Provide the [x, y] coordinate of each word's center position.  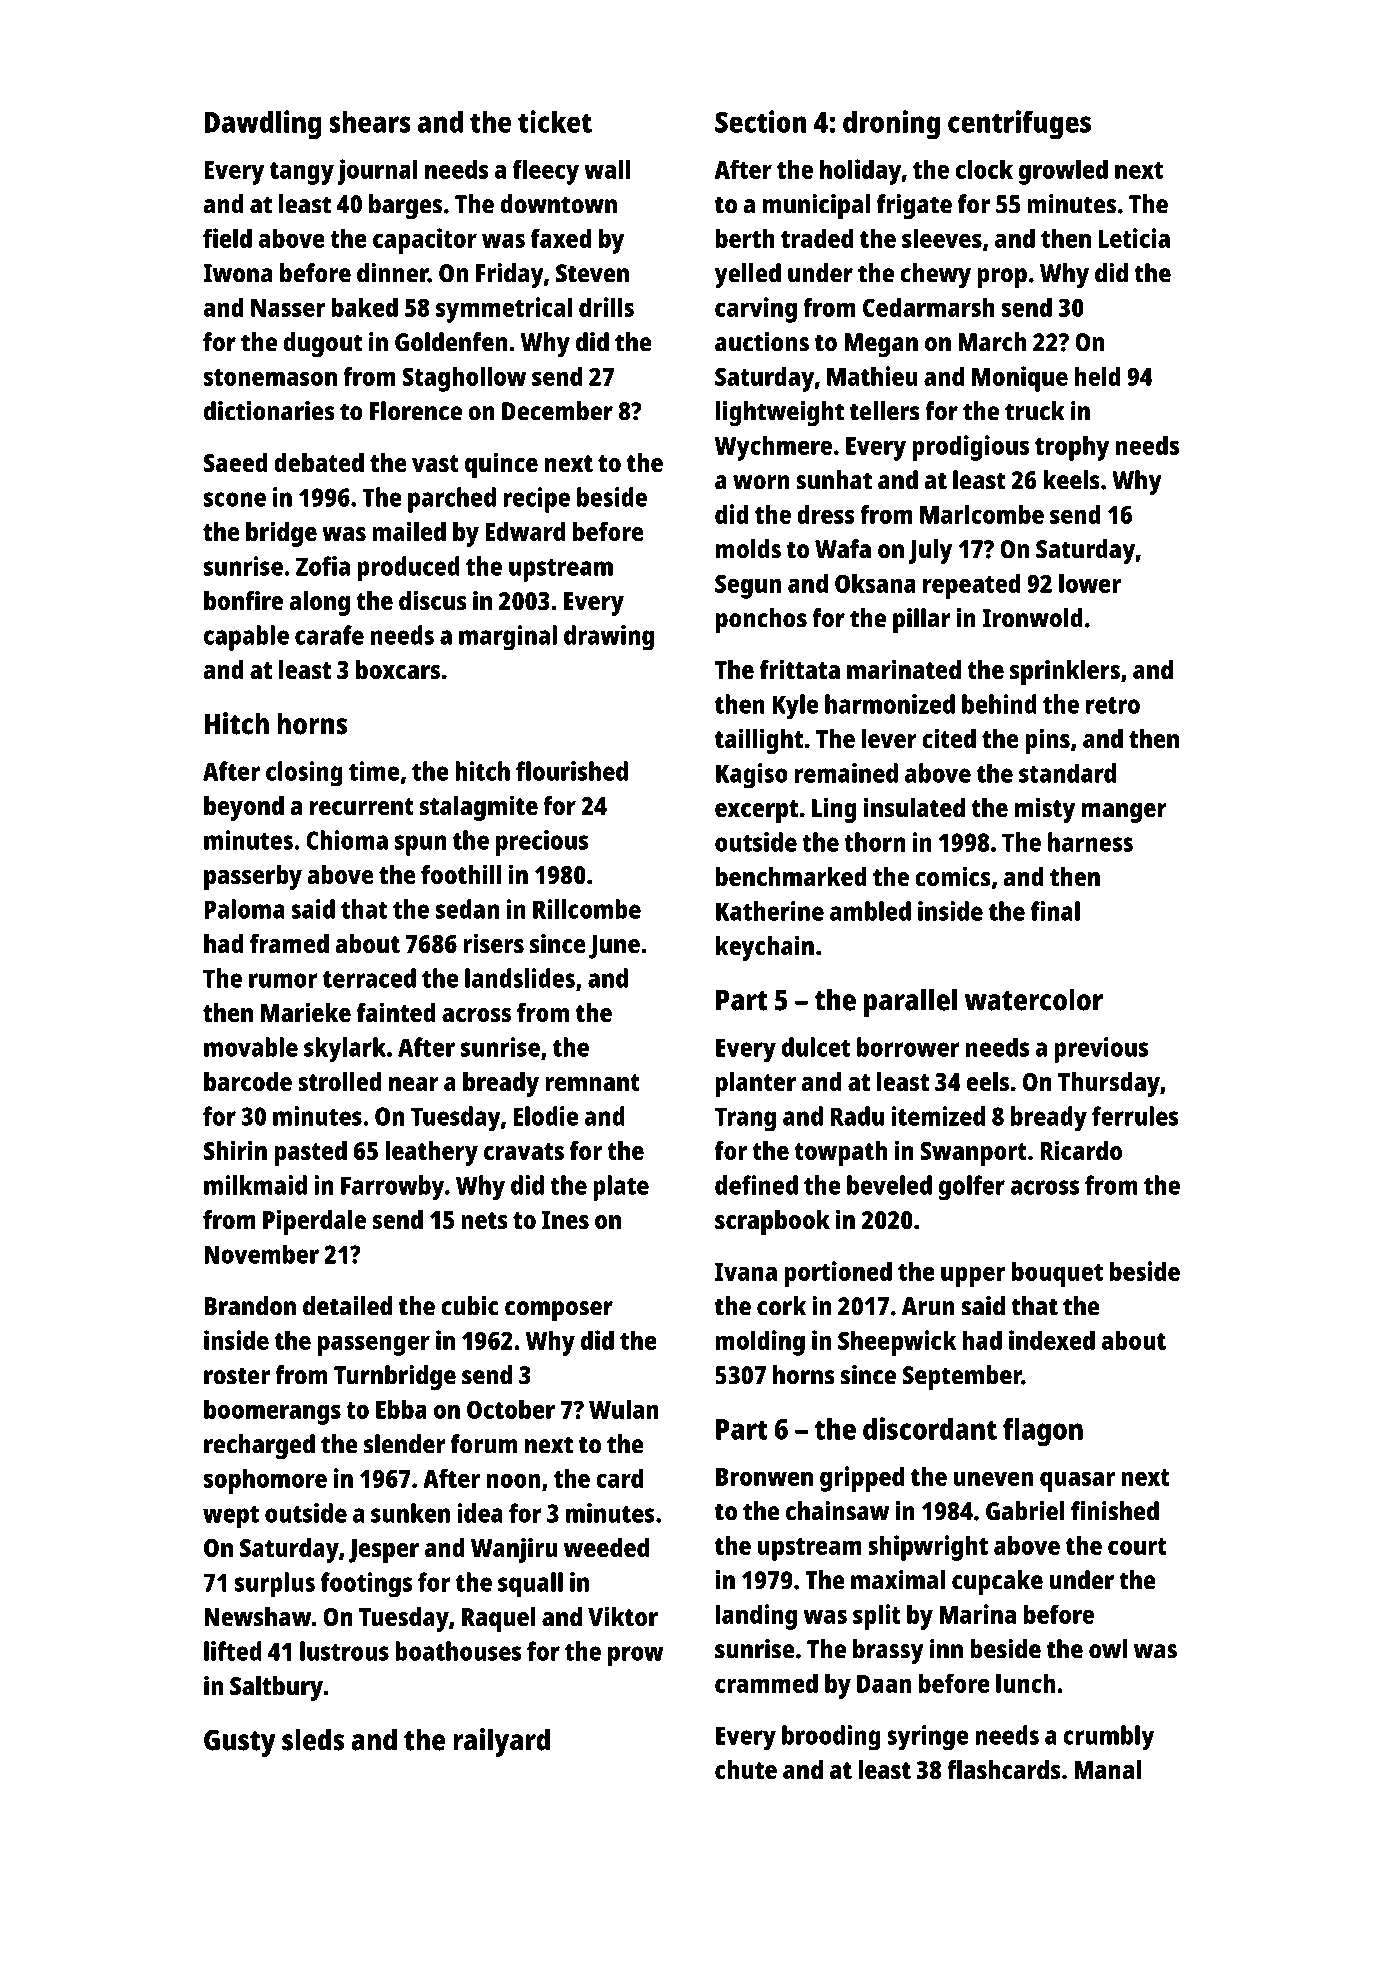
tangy [302, 173]
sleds [313, 1739]
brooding [831, 1738]
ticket [555, 121]
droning [891, 125]
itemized [938, 1116]
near [414, 1084]
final [1055, 911]
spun [420, 845]
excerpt [756, 811]
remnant [592, 1082]
